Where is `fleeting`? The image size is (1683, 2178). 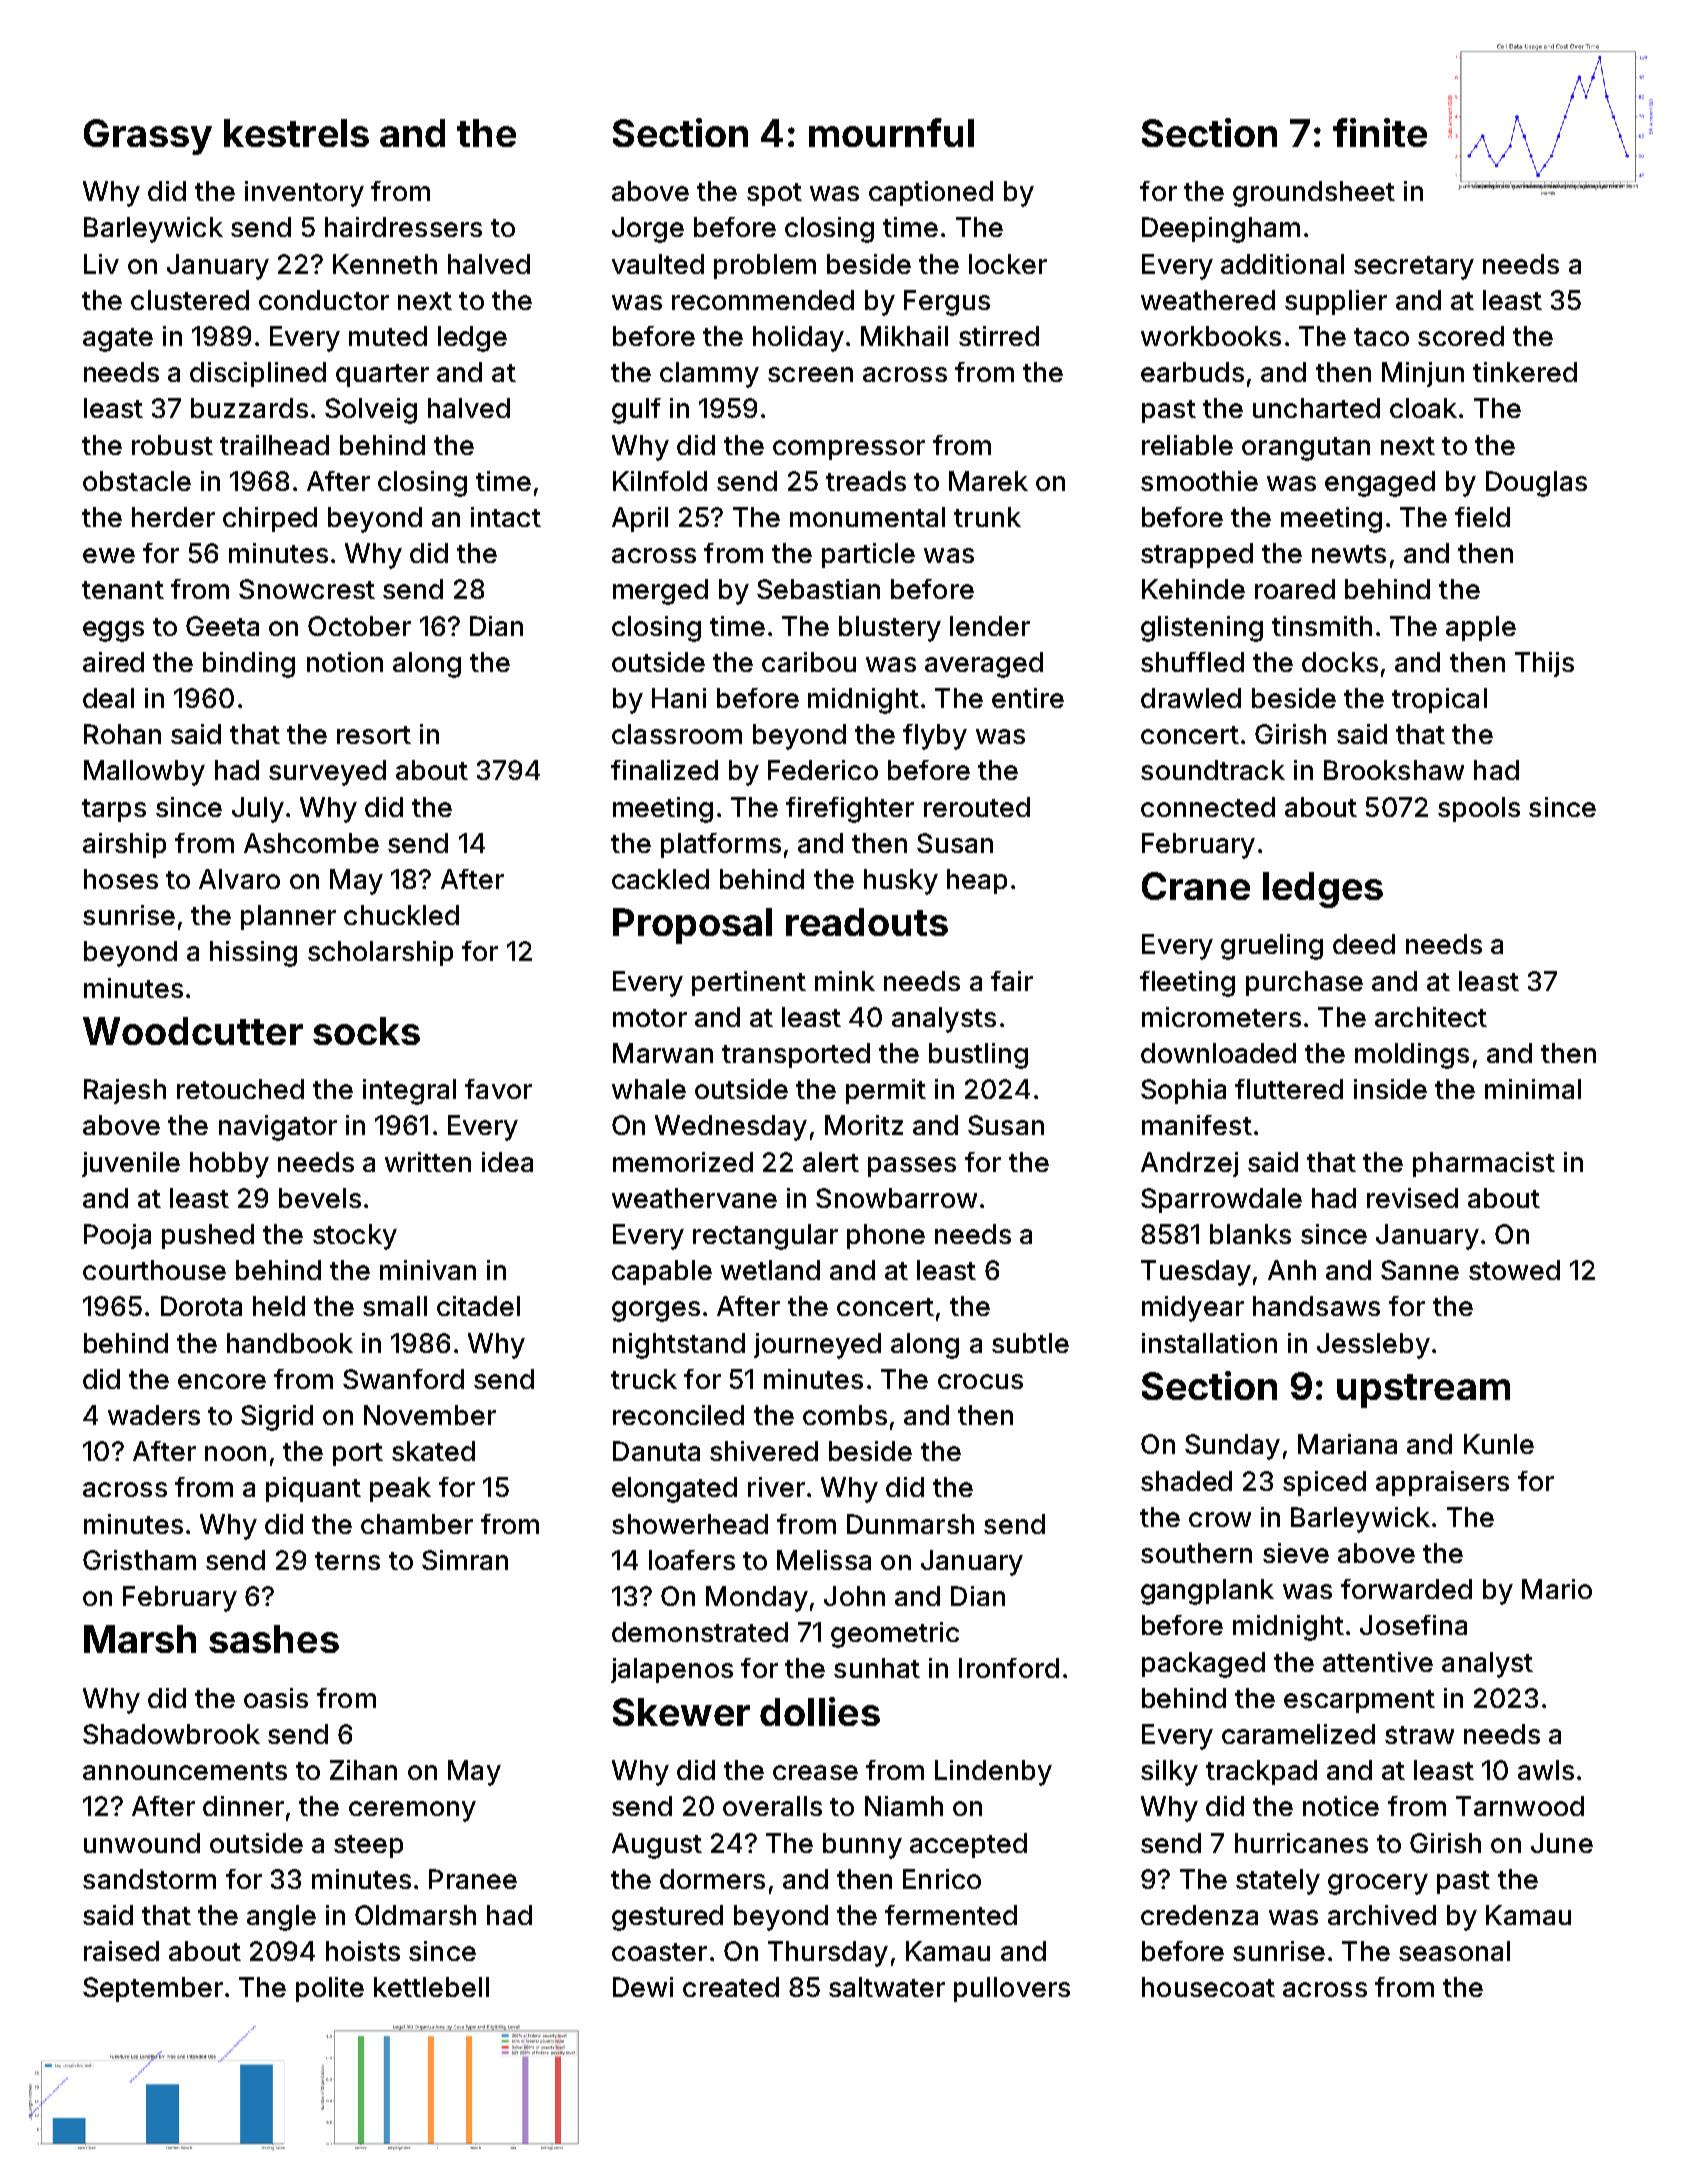
fleeting is located at coordinates (1187, 984).
